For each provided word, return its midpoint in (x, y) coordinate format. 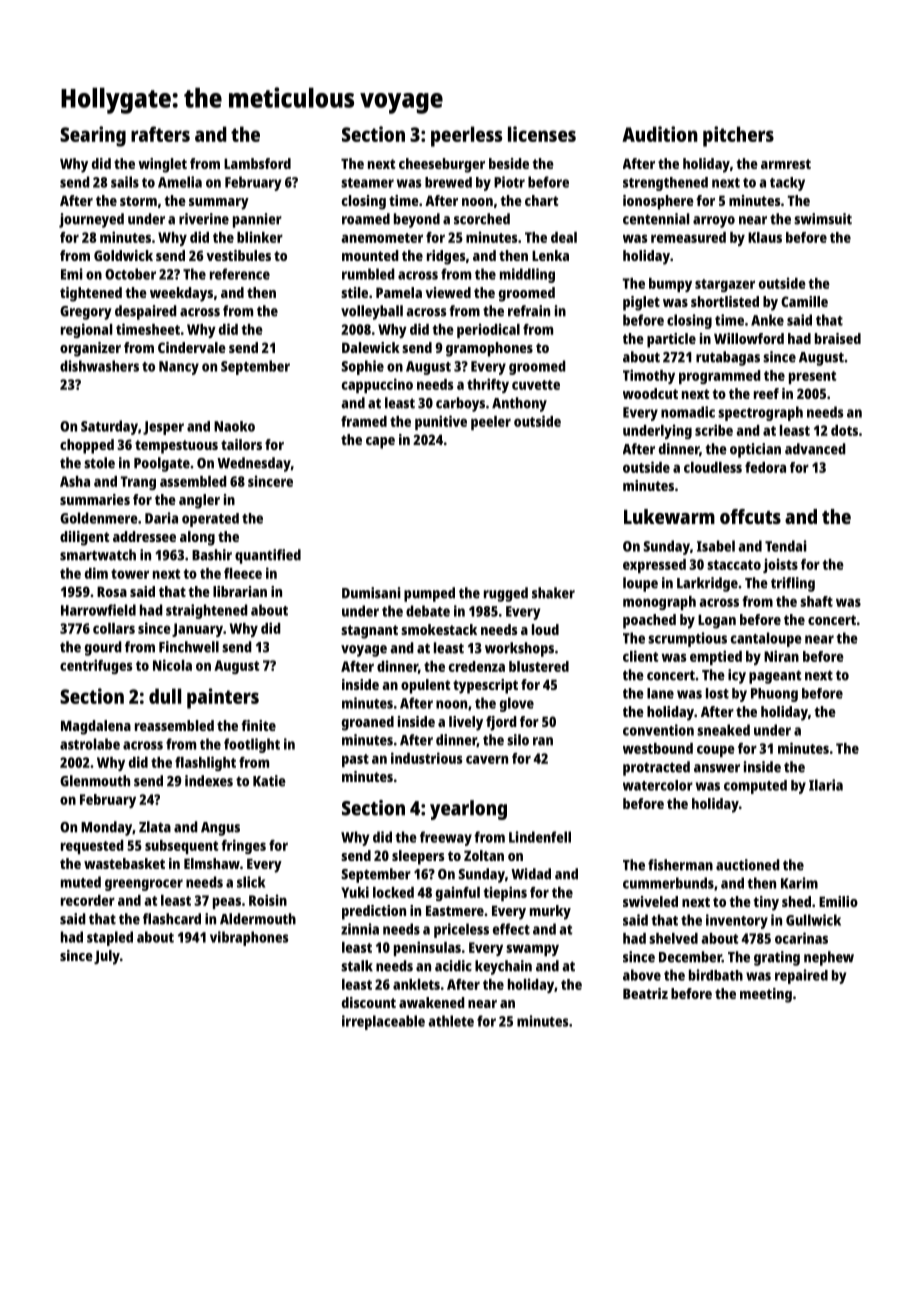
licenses (542, 134)
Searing (93, 136)
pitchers (738, 136)
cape (380, 443)
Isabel (716, 546)
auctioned (748, 865)
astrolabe (90, 744)
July (107, 957)
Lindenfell (540, 837)
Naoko (234, 426)
